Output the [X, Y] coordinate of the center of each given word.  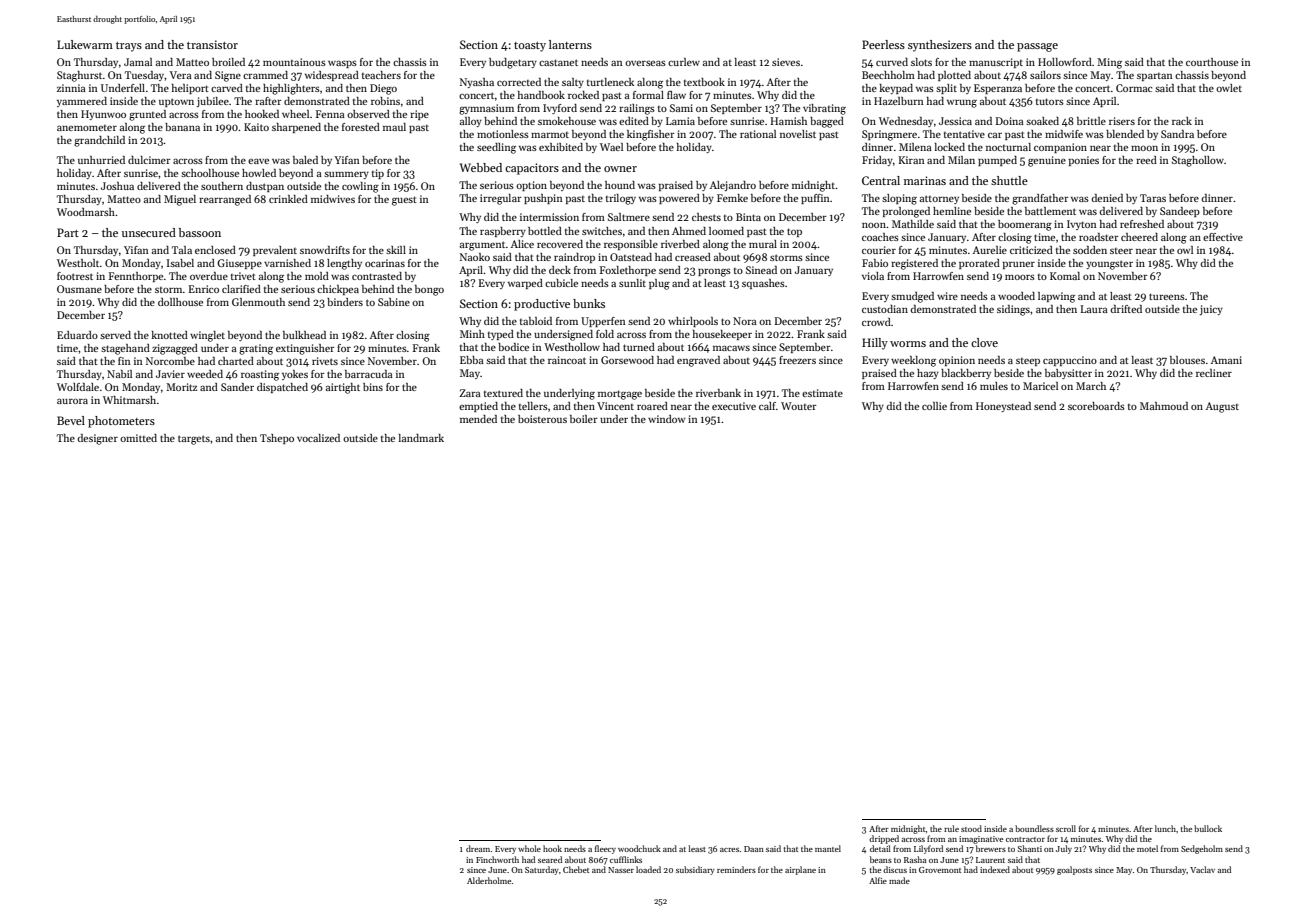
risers [1122, 121]
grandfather [1040, 199]
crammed [265, 75]
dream [478, 848]
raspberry [503, 232]
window [666, 419]
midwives [333, 199]
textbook [704, 82]
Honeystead [1003, 407]
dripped [884, 839]
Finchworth [497, 859]
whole [529, 848]
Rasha [915, 859]
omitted [138, 438]
